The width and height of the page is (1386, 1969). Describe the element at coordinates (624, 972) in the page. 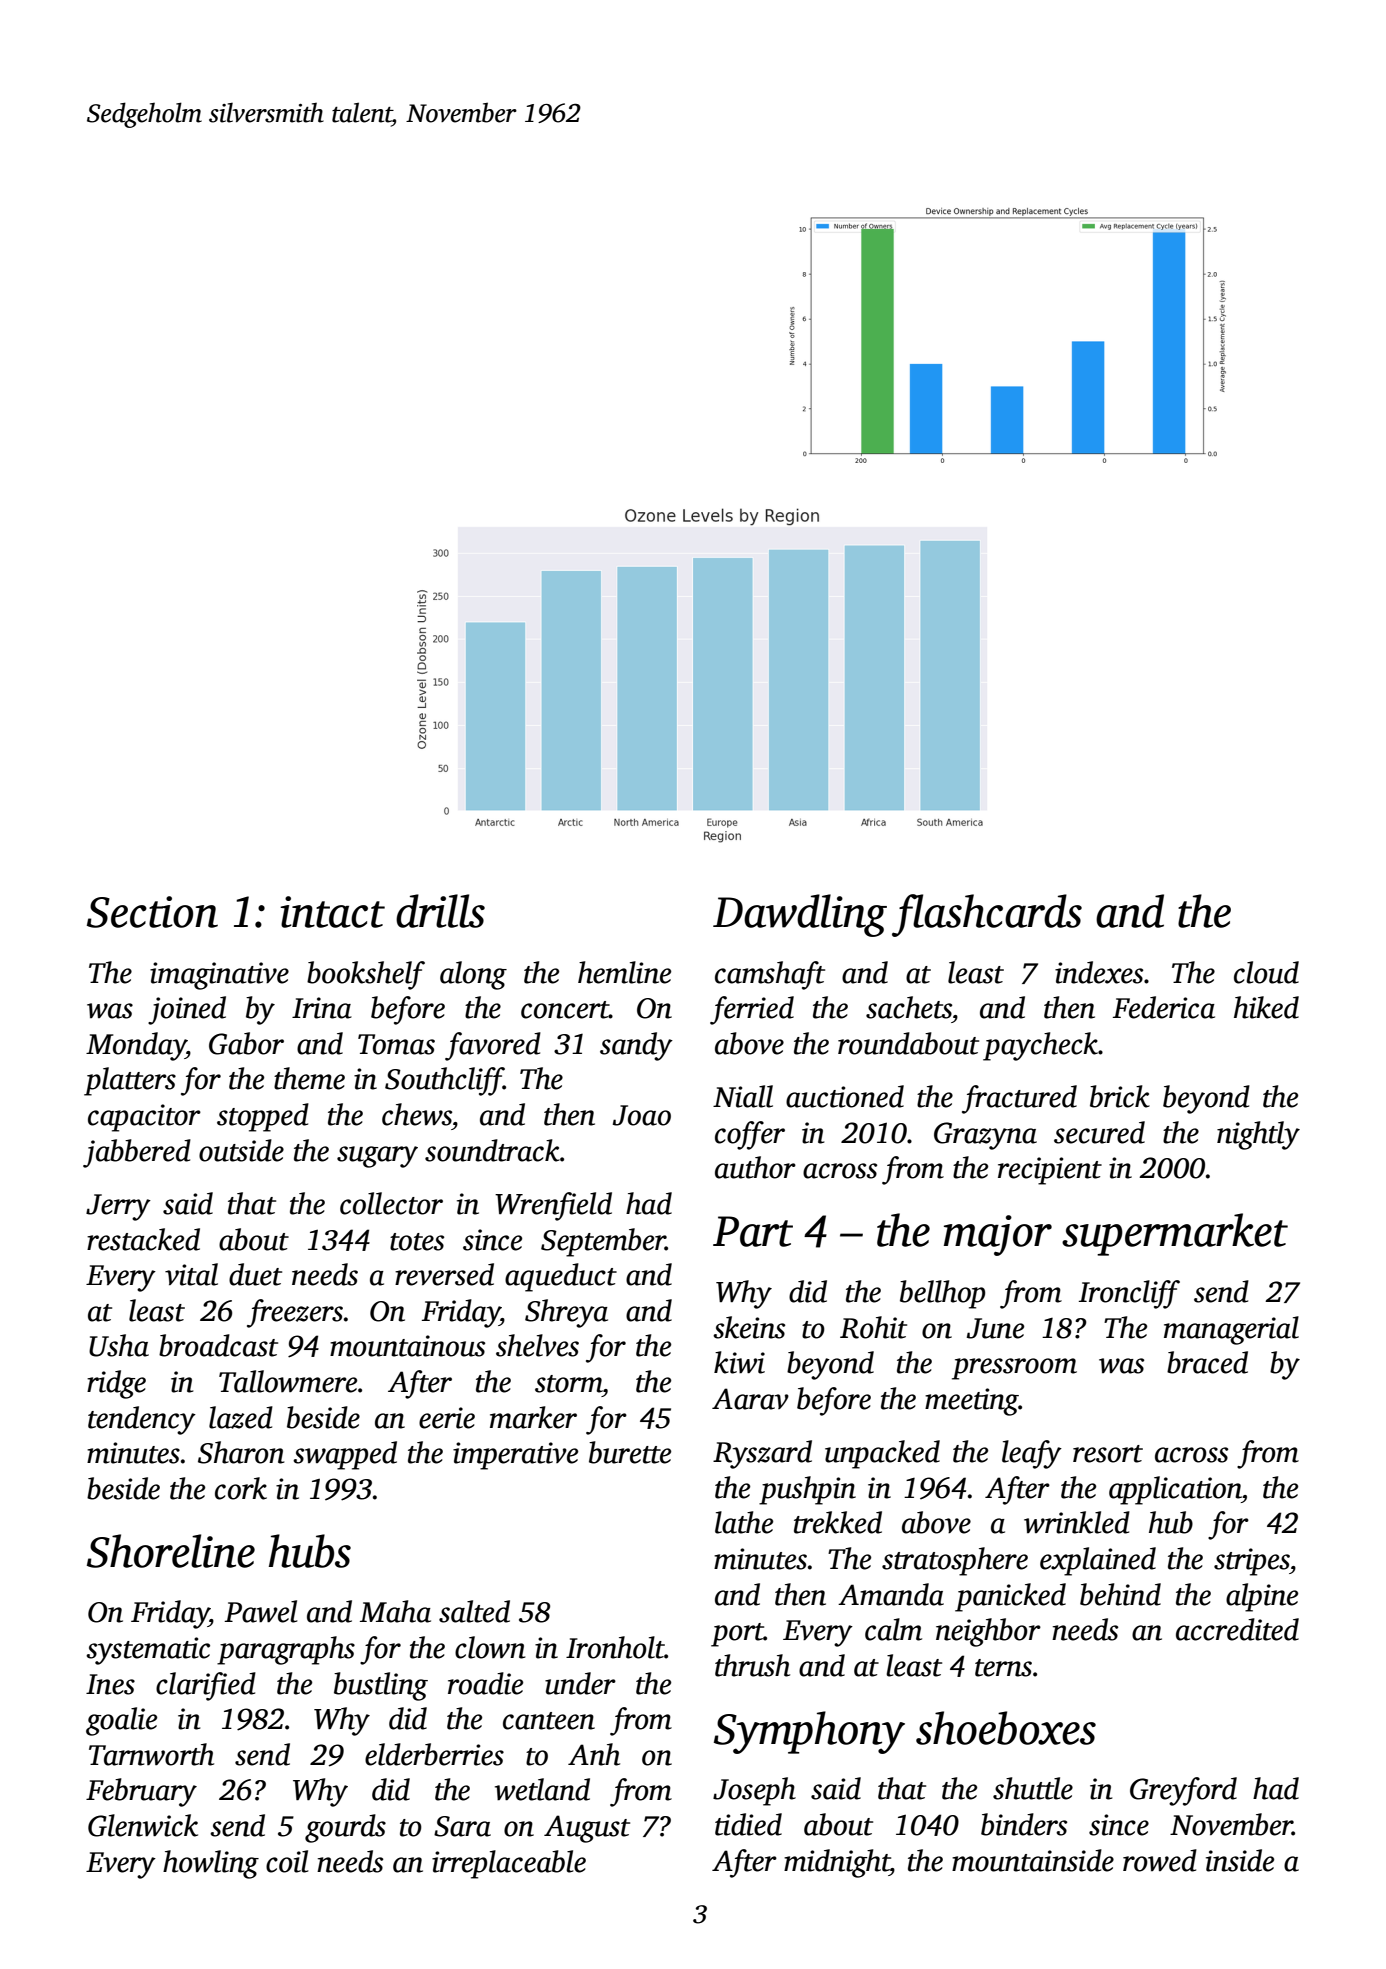

I see `hemline` at that location.
